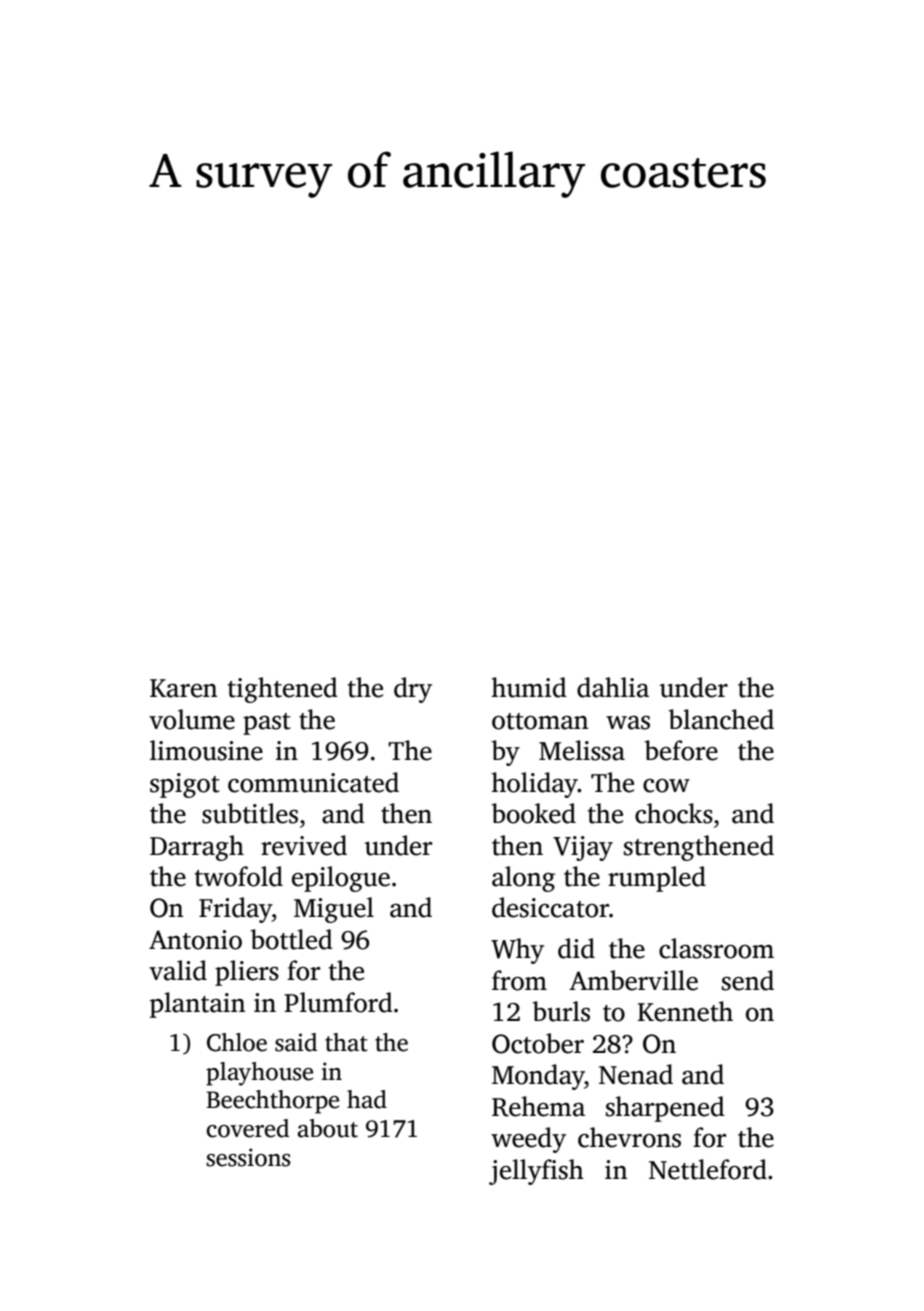 The image size is (924, 1311). Describe the element at coordinates (721, 719) in the screenshot. I see `blanched` at that location.
